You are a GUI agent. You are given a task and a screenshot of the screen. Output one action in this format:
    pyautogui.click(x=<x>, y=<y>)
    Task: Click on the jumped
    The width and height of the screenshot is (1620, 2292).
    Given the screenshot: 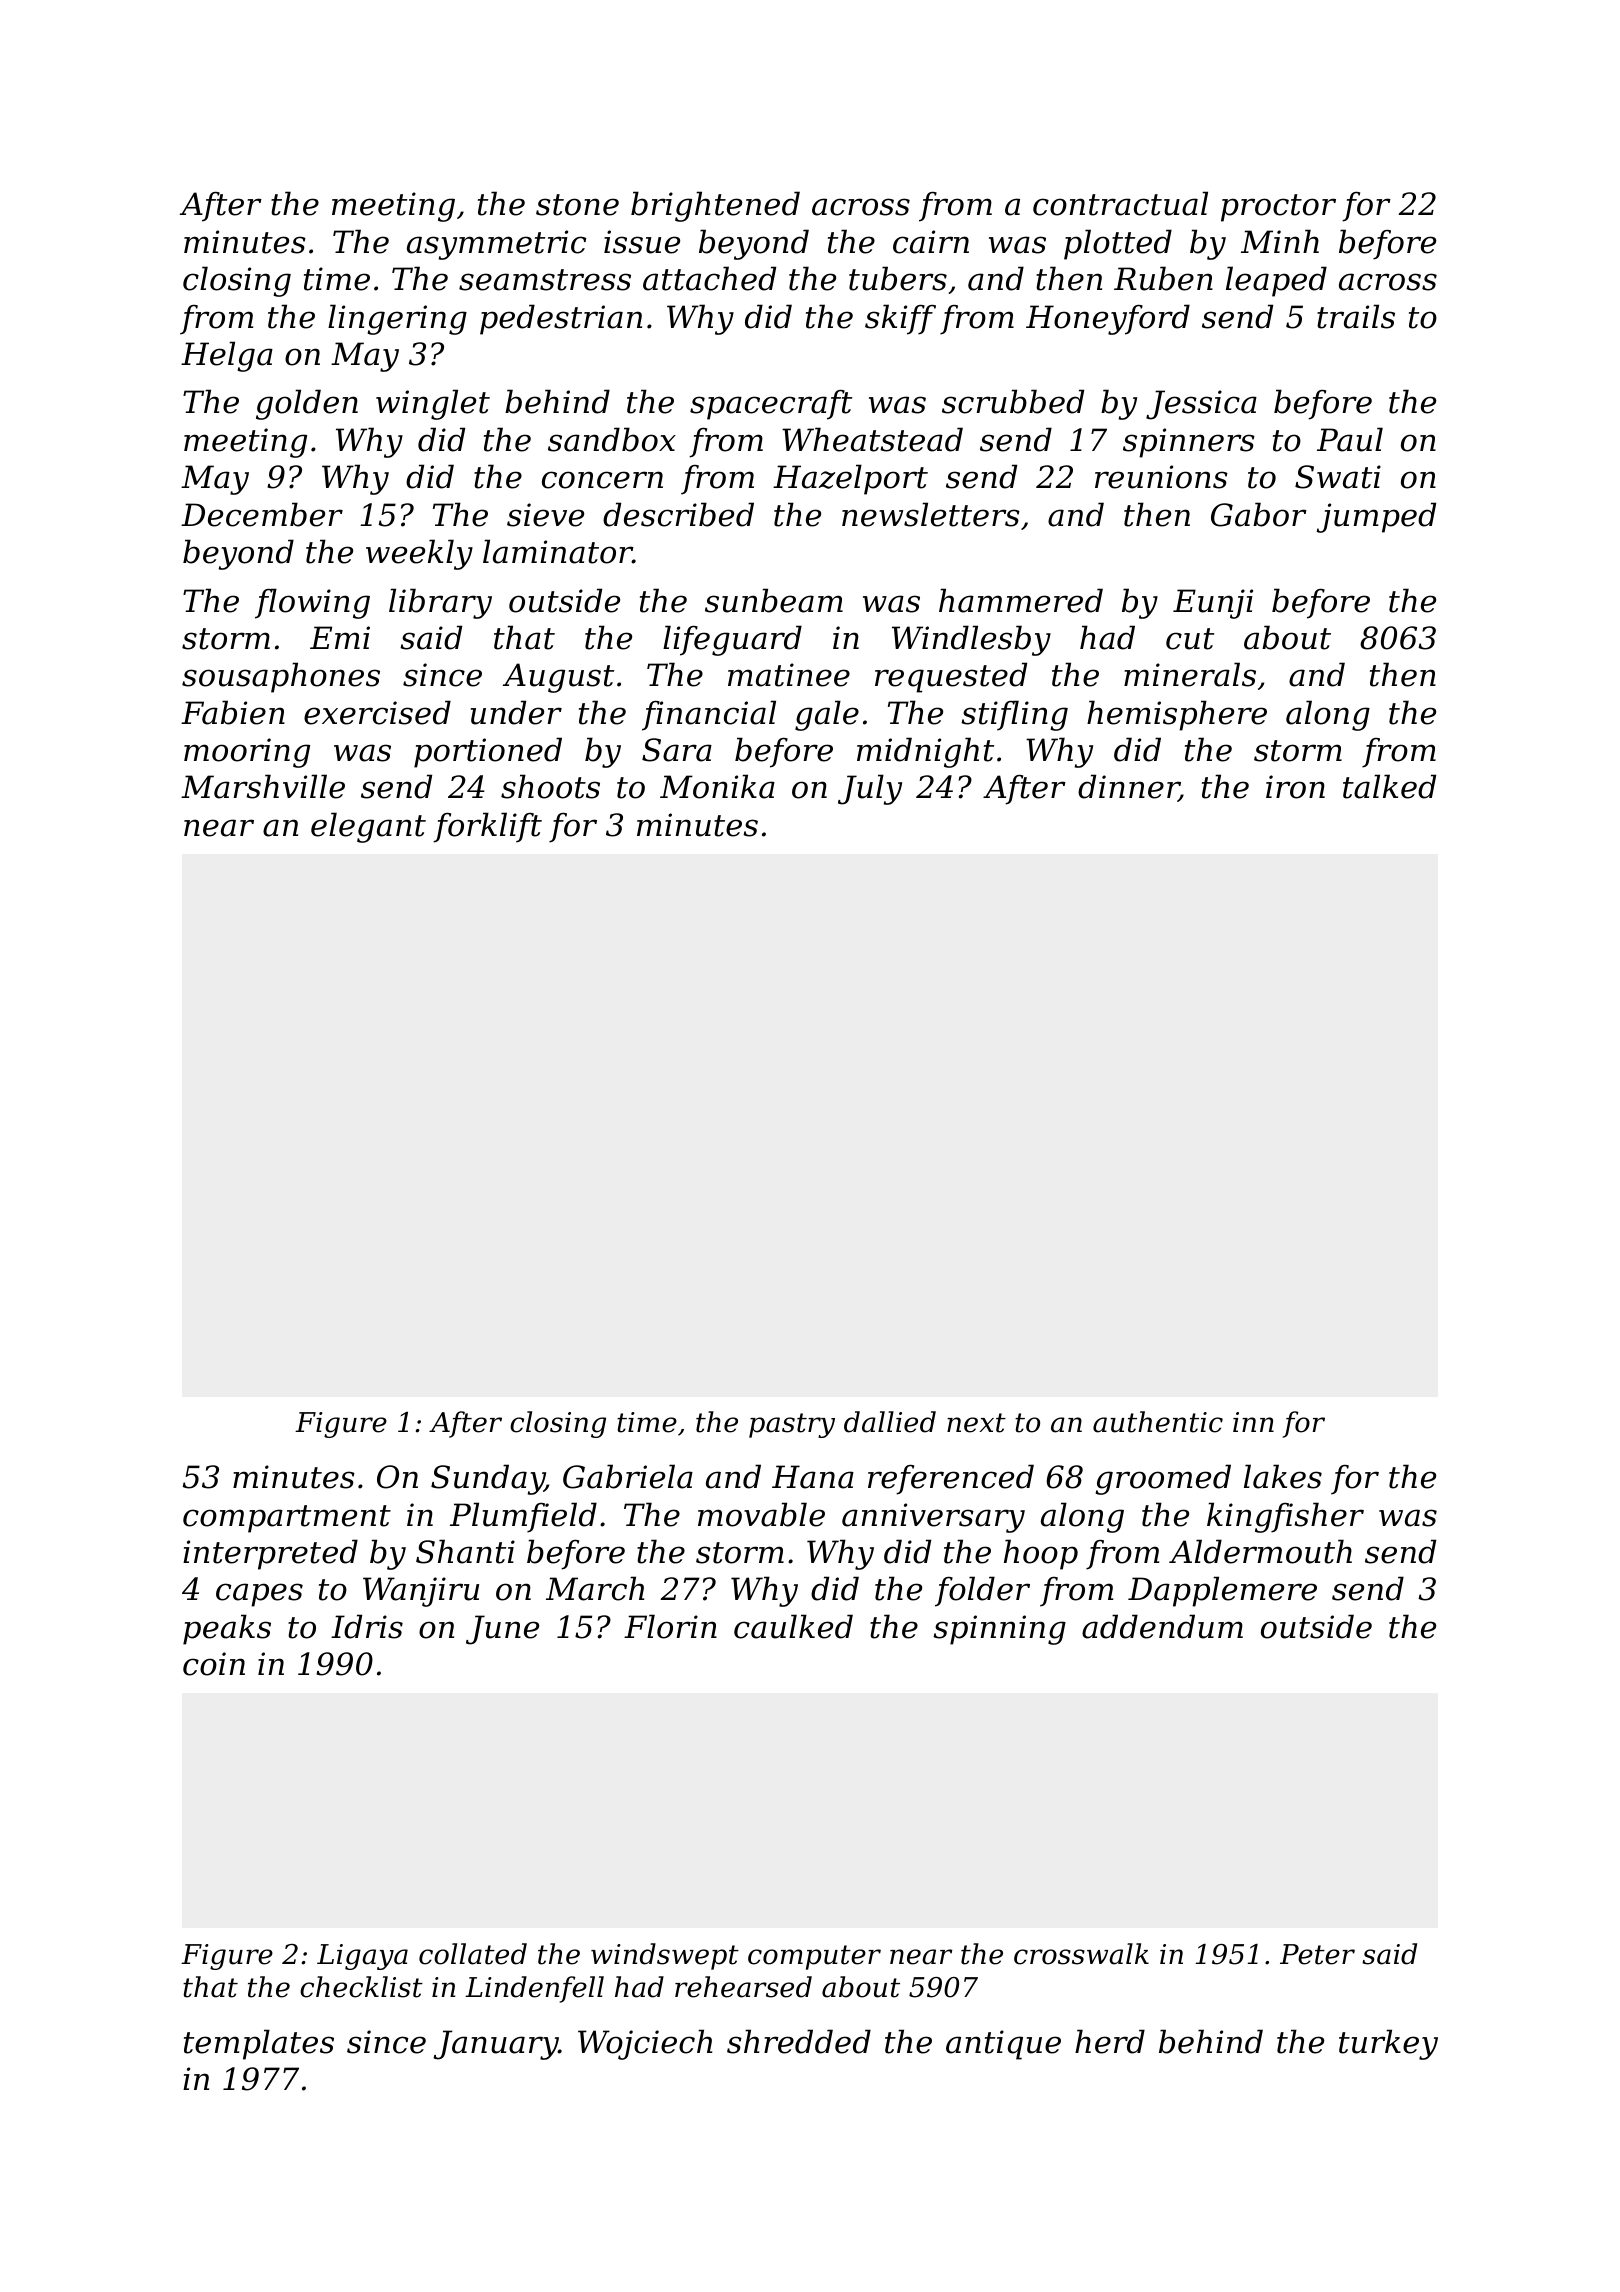 What is the action you would take?
    pyautogui.click(x=1376, y=517)
